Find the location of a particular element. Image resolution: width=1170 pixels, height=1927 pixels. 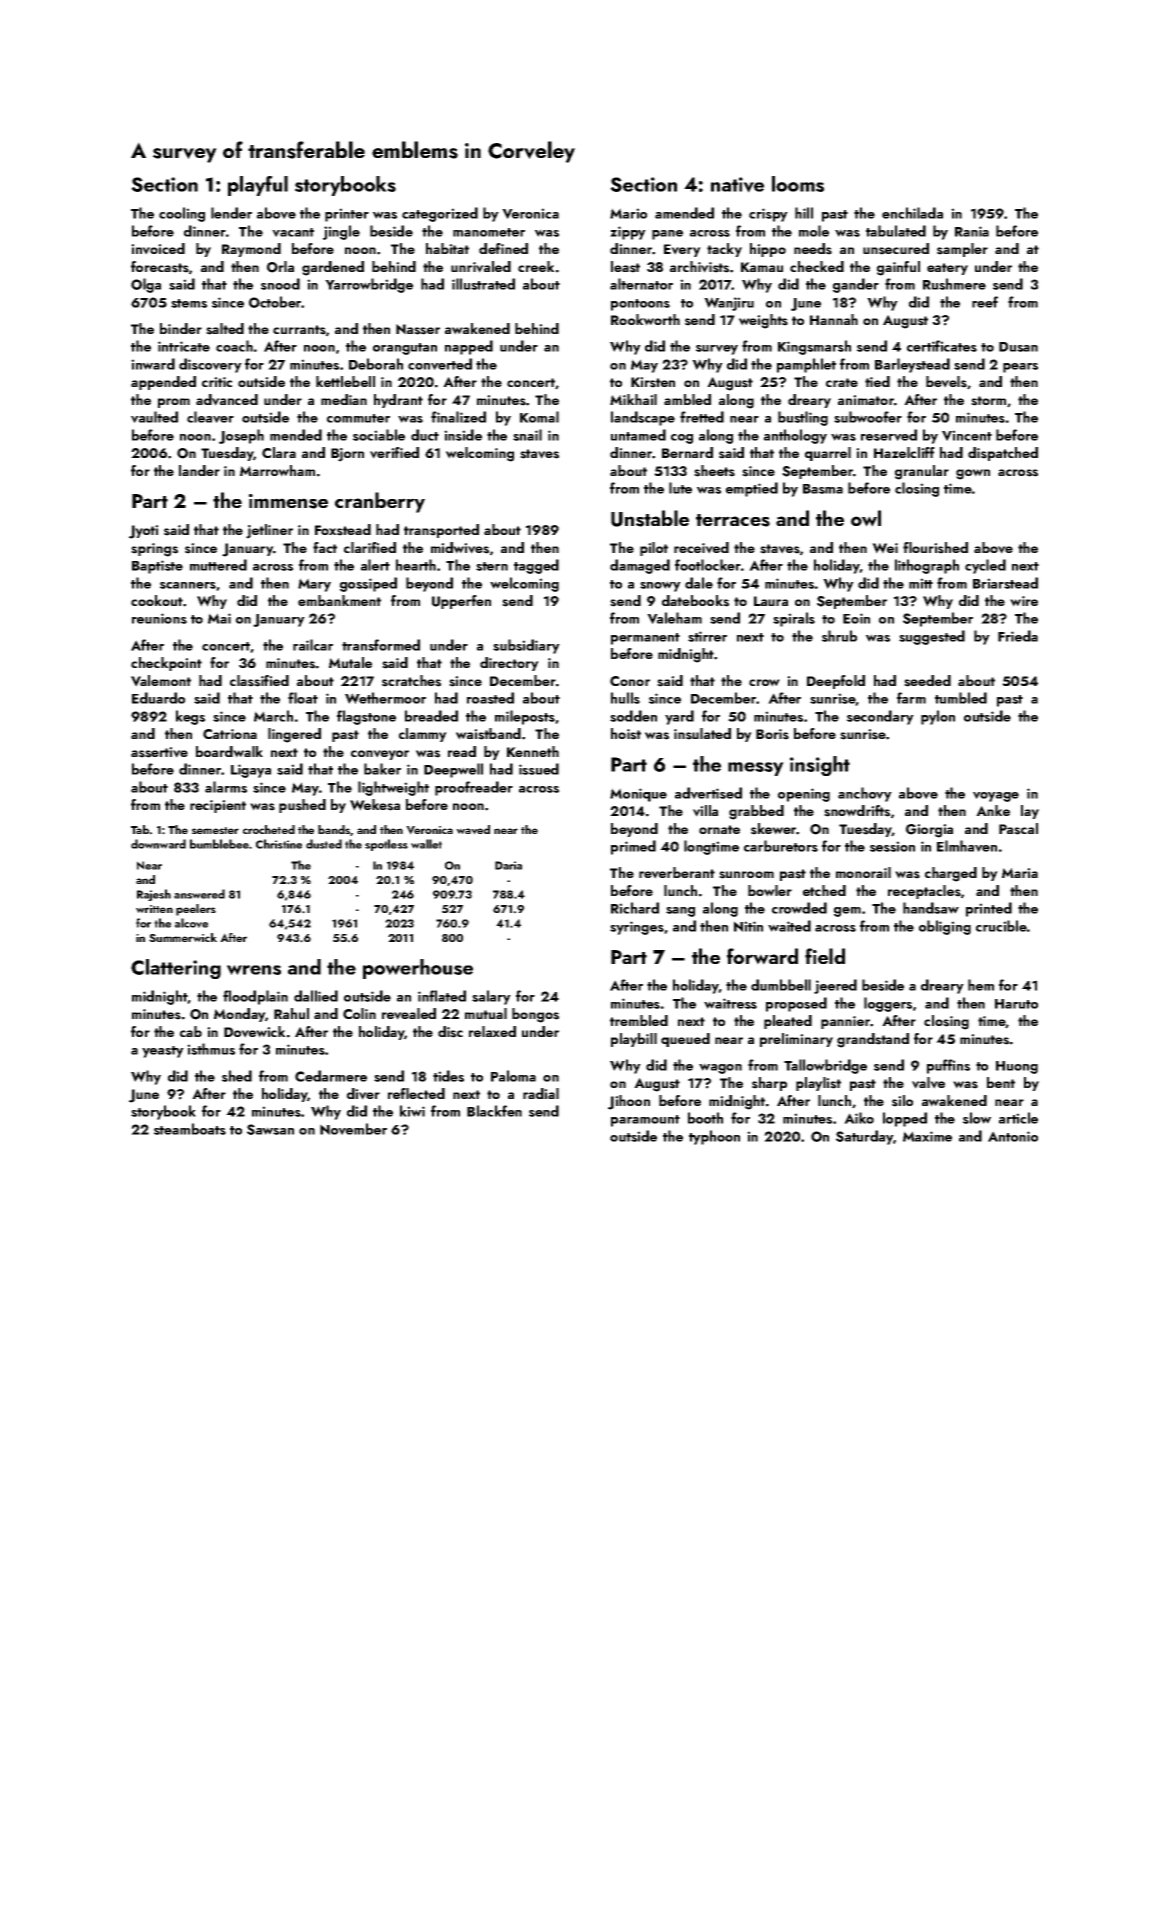

Raymond is located at coordinates (251, 250).
